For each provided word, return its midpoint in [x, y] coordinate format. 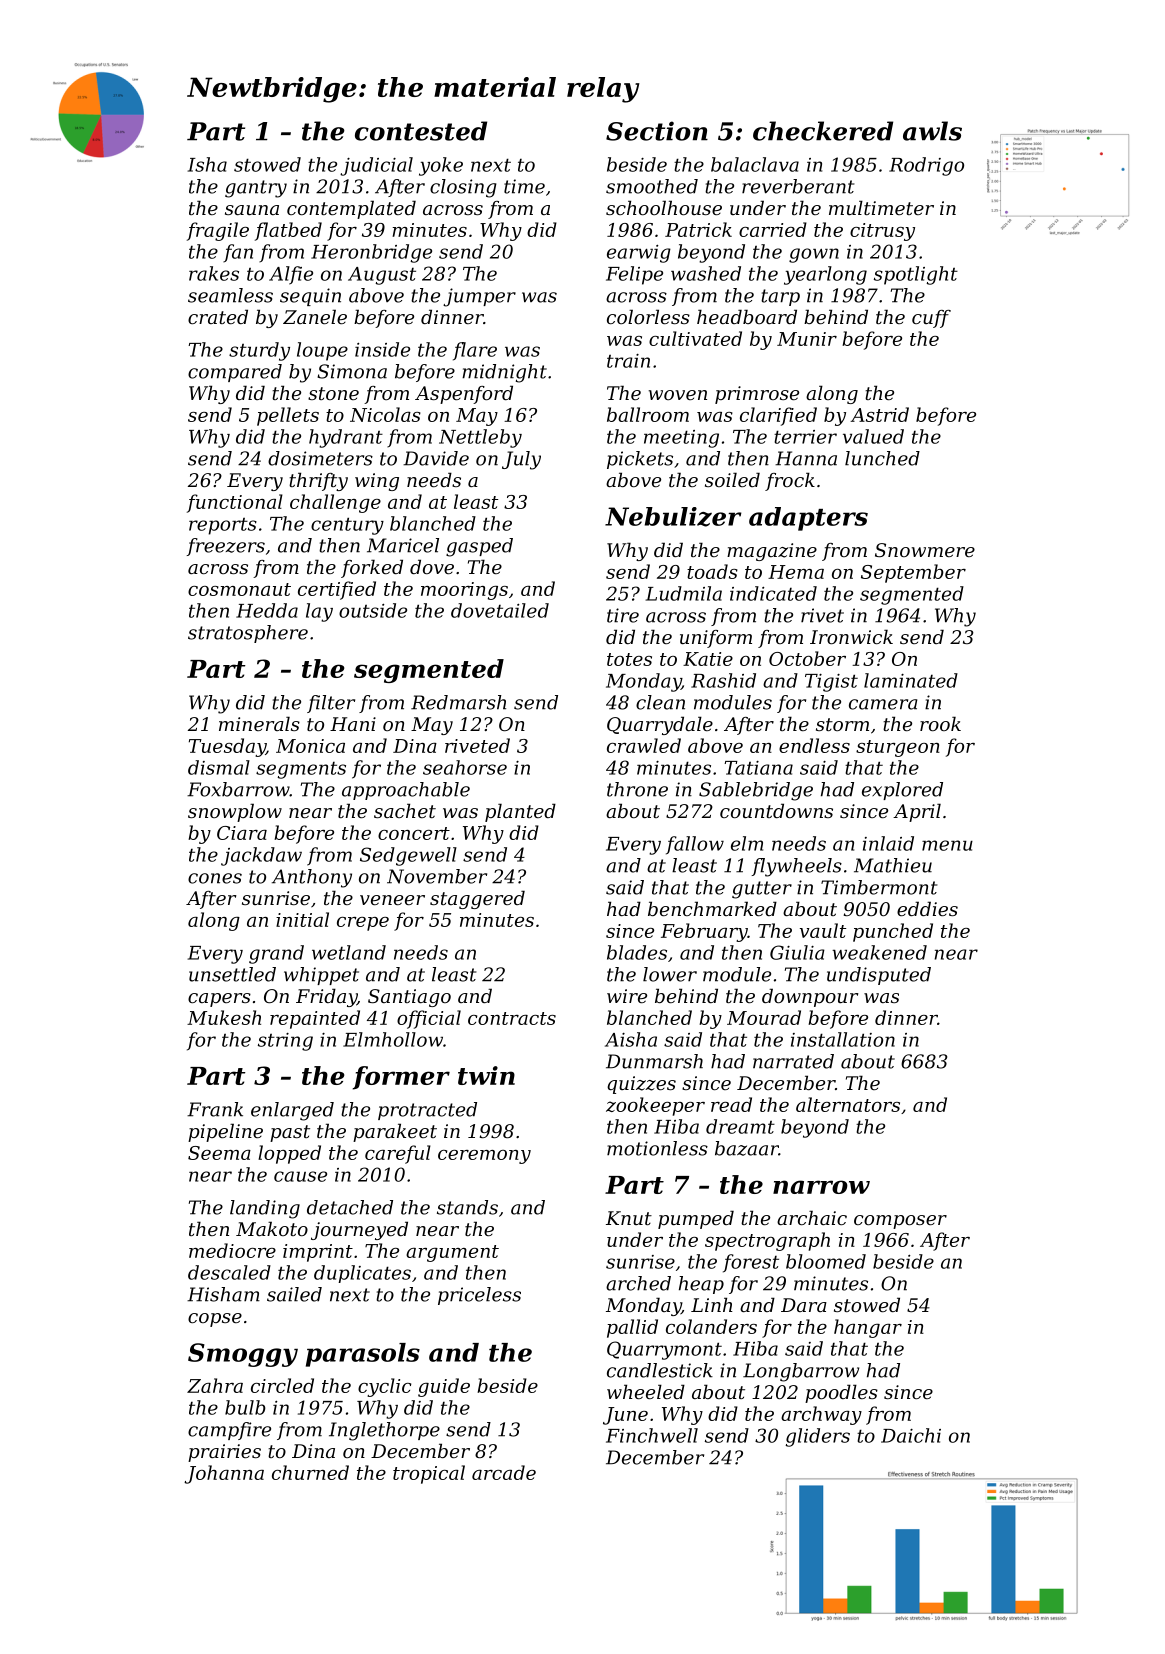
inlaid [888, 843]
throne [637, 789]
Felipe [634, 275]
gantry [256, 189]
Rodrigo [926, 166]
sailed [294, 1294]
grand [276, 954]
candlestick [660, 1370]
